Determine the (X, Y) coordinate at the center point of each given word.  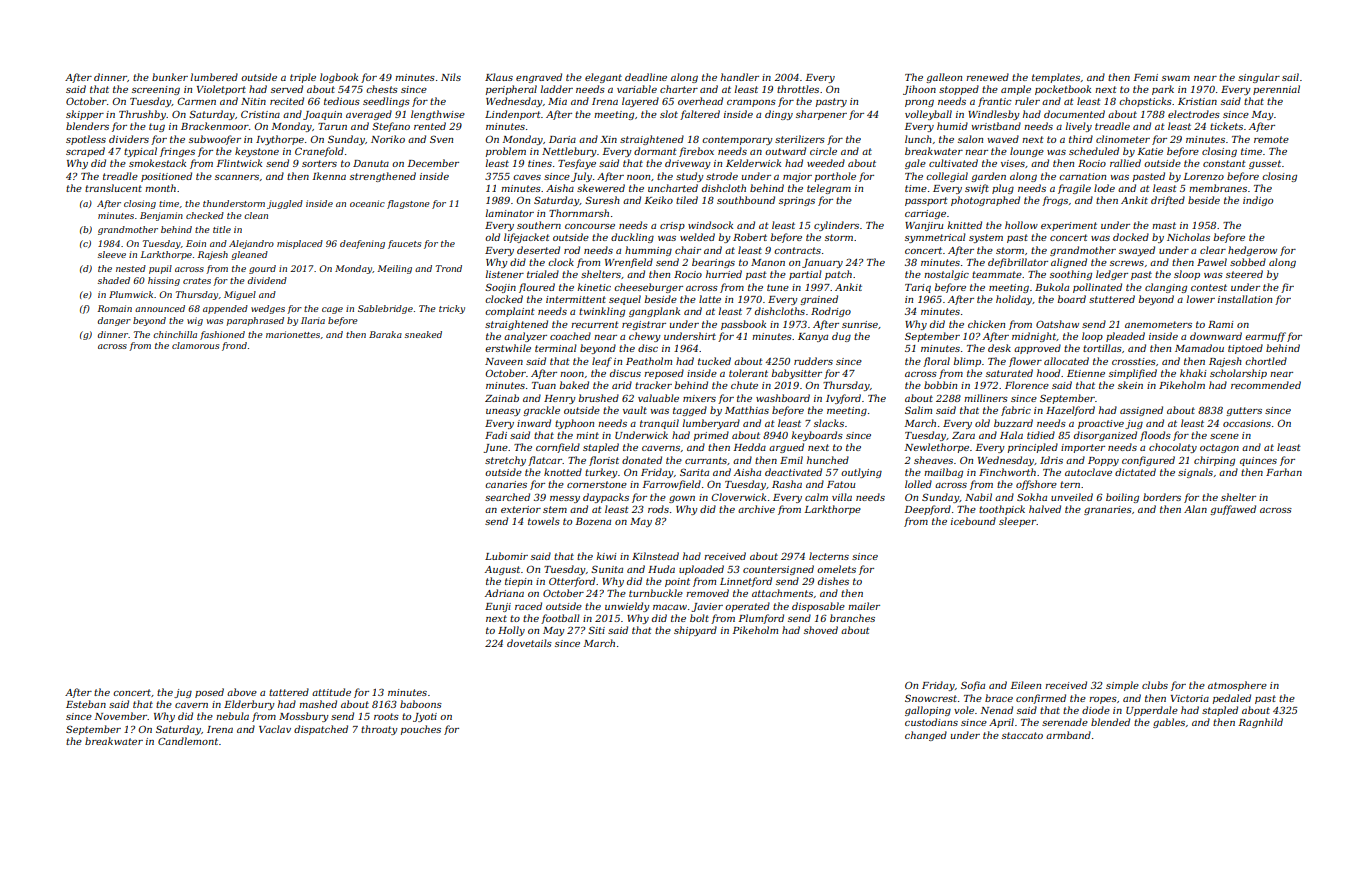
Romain (115, 308)
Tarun (332, 126)
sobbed (1248, 262)
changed (926, 736)
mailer (864, 606)
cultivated (953, 163)
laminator (509, 213)
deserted (538, 250)
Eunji (498, 607)
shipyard (695, 631)
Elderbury (249, 705)
